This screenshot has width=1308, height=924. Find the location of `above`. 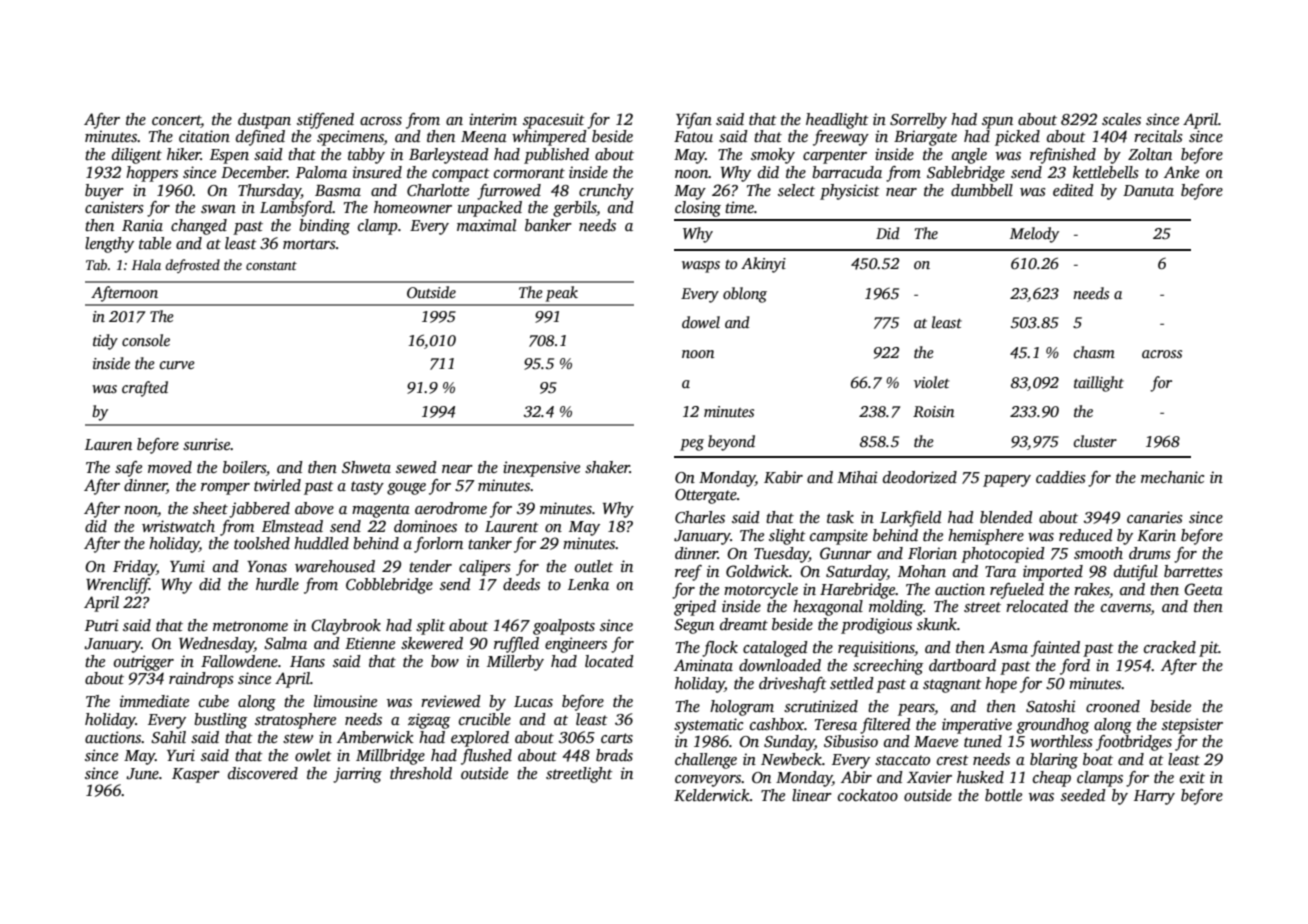

above is located at coordinates (314, 508).
